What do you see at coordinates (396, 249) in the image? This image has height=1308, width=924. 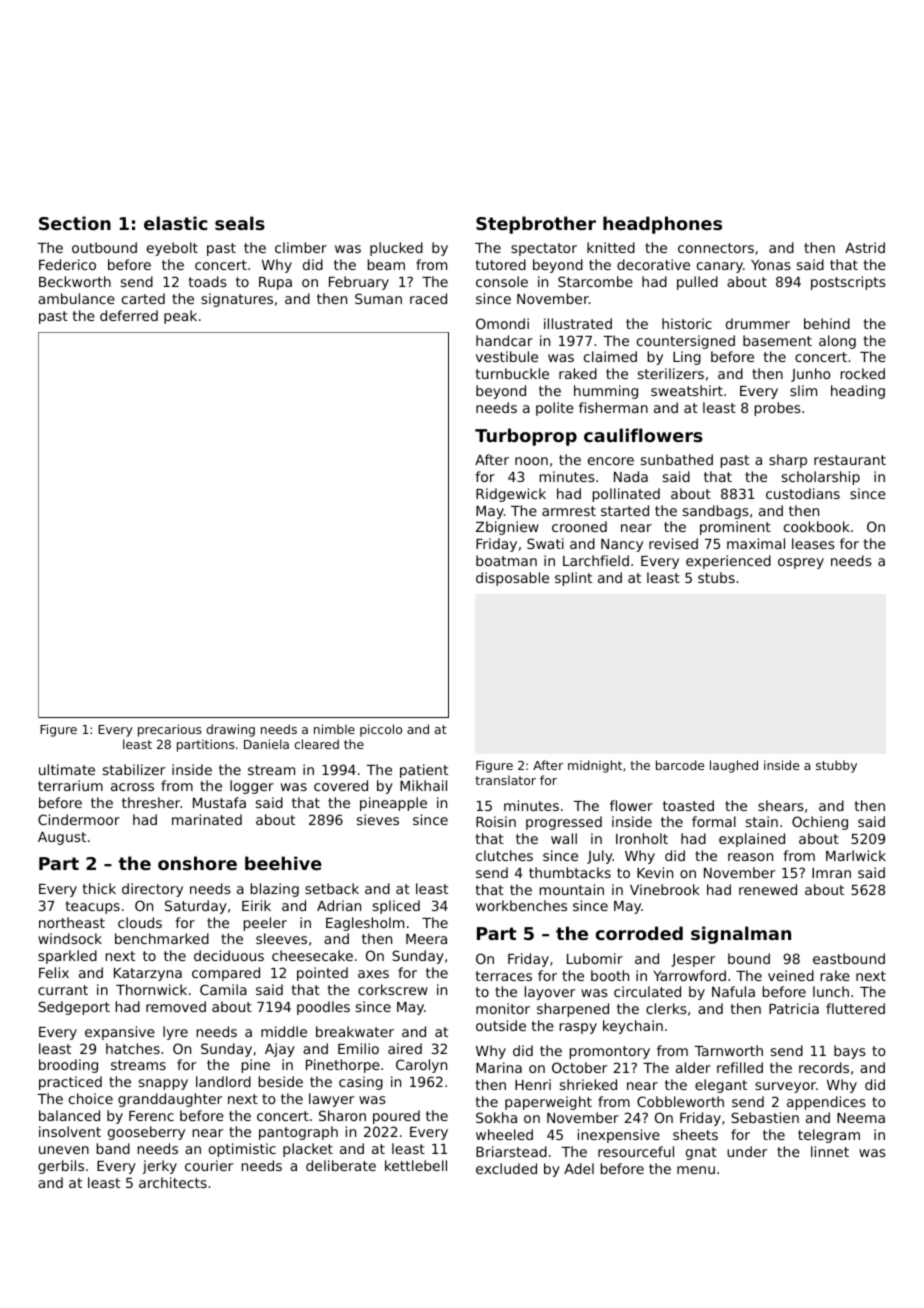 I see `plucked` at bounding box center [396, 249].
